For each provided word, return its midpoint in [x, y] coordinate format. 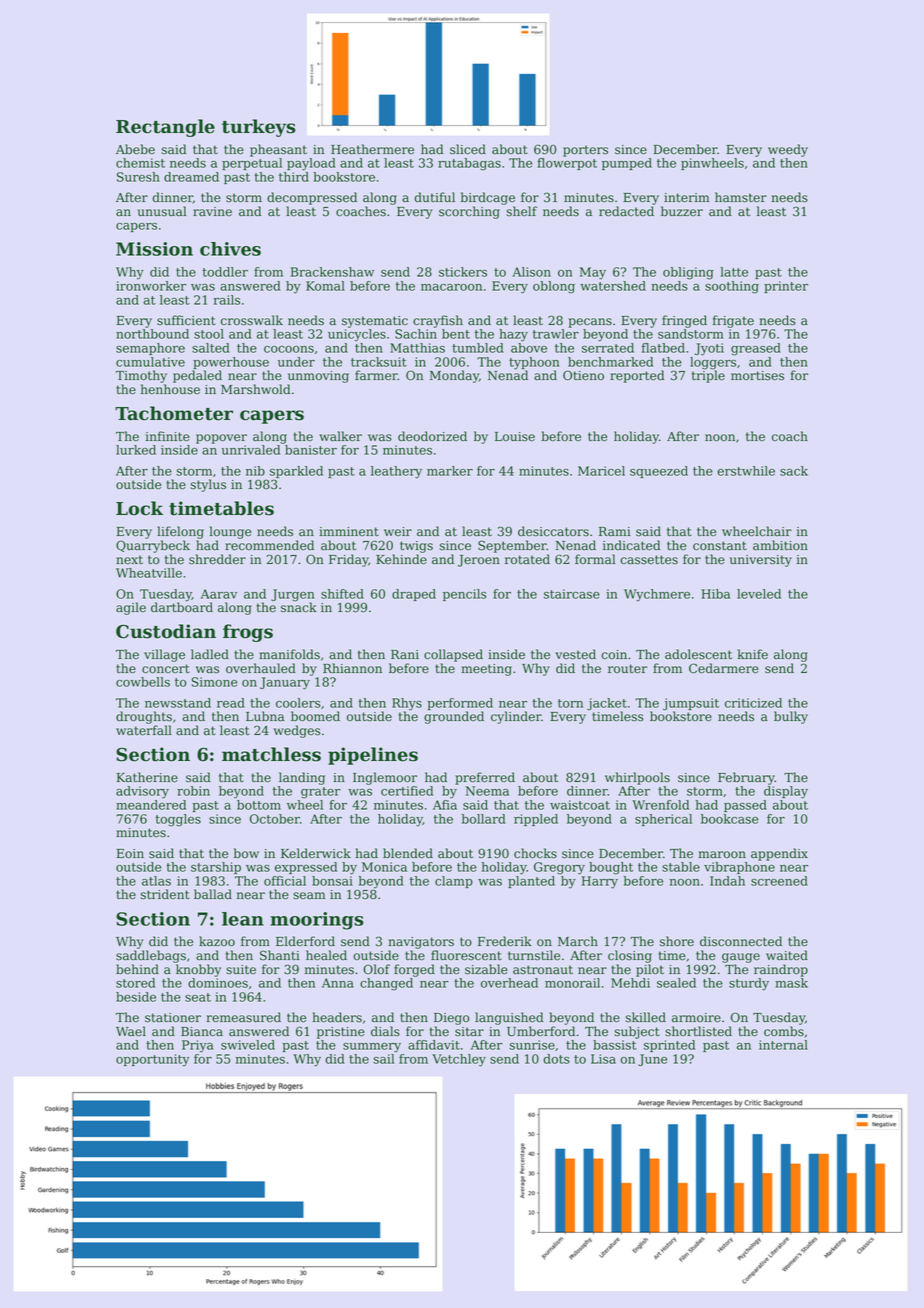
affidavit [434, 1045]
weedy [788, 150]
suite [241, 970]
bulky [791, 717]
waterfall [144, 730]
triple [708, 376]
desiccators [553, 531]
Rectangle [165, 128]
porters [585, 151]
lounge [230, 532]
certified [407, 791]
